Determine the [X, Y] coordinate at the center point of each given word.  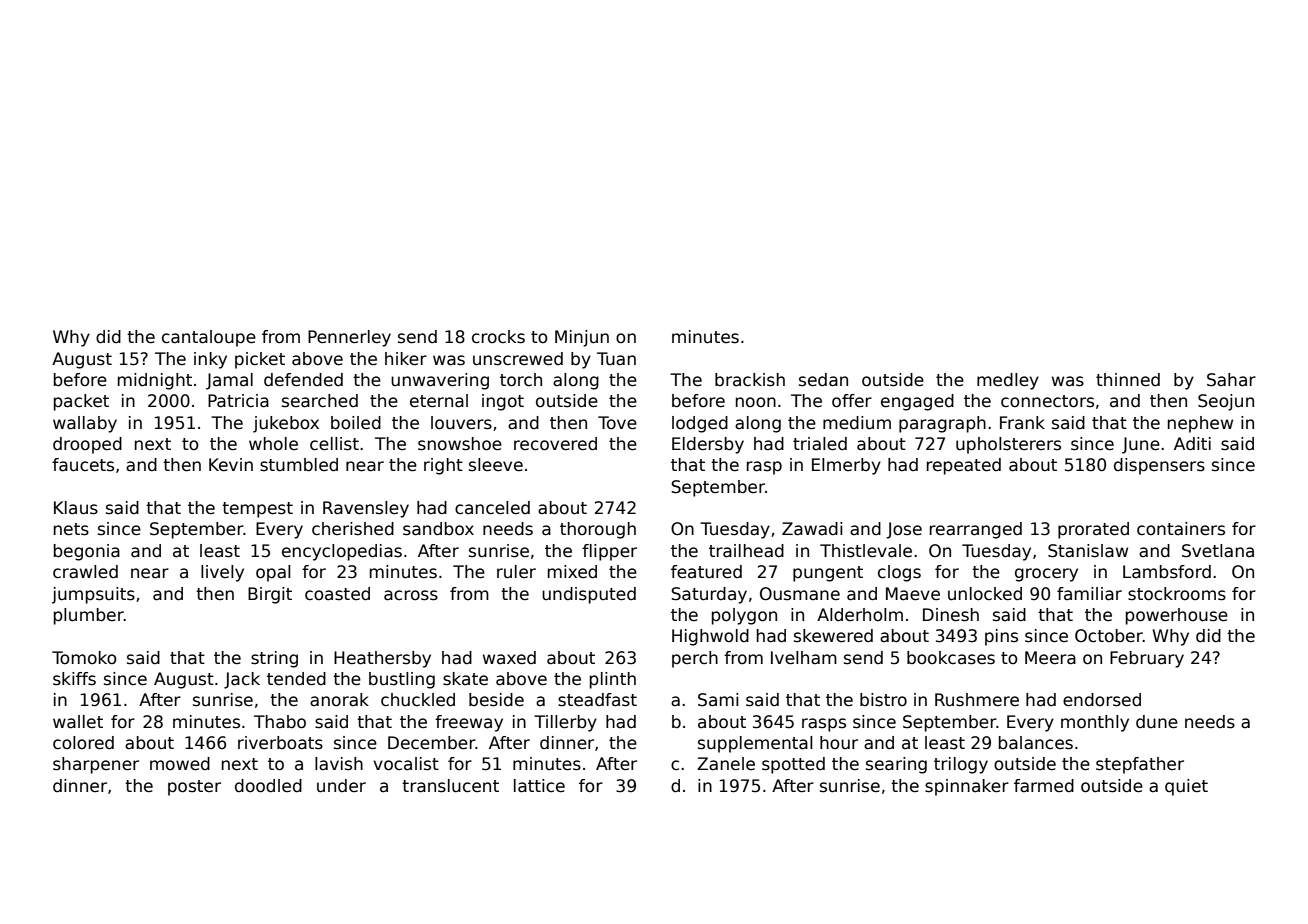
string [274, 659]
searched [320, 401]
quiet [1186, 787]
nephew [1200, 424]
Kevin [231, 465]
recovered [555, 444]
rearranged [976, 530]
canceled [492, 508]
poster [194, 788]
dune [1157, 722]
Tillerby [565, 723]
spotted [793, 765]
